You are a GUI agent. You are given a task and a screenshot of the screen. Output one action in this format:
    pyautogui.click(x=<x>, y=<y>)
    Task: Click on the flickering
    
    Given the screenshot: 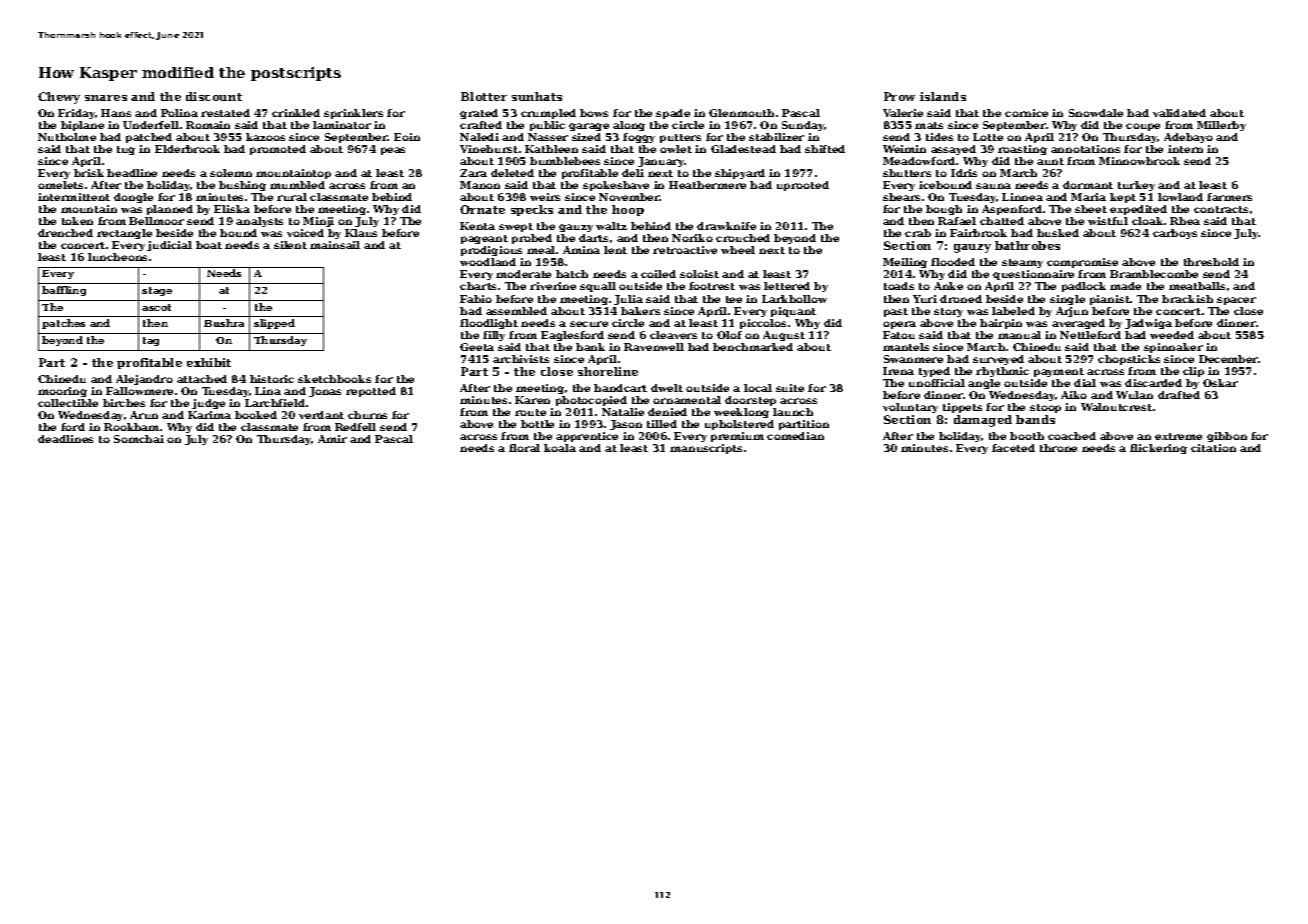 What is the action you would take?
    pyautogui.click(x=1158, y=449)
